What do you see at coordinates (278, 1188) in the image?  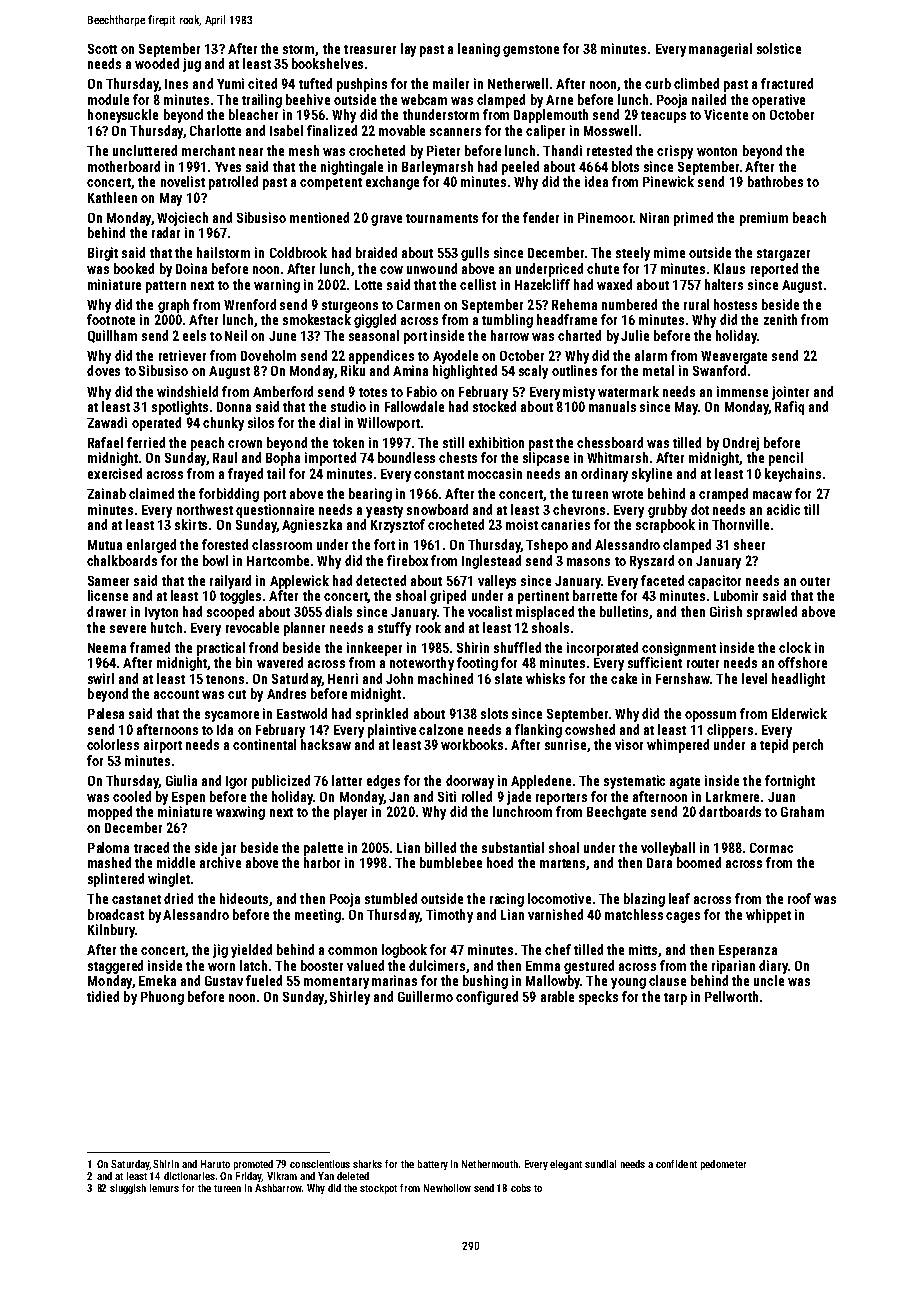 I see `Ashbarrow` at bounding box center [278, 1188].
